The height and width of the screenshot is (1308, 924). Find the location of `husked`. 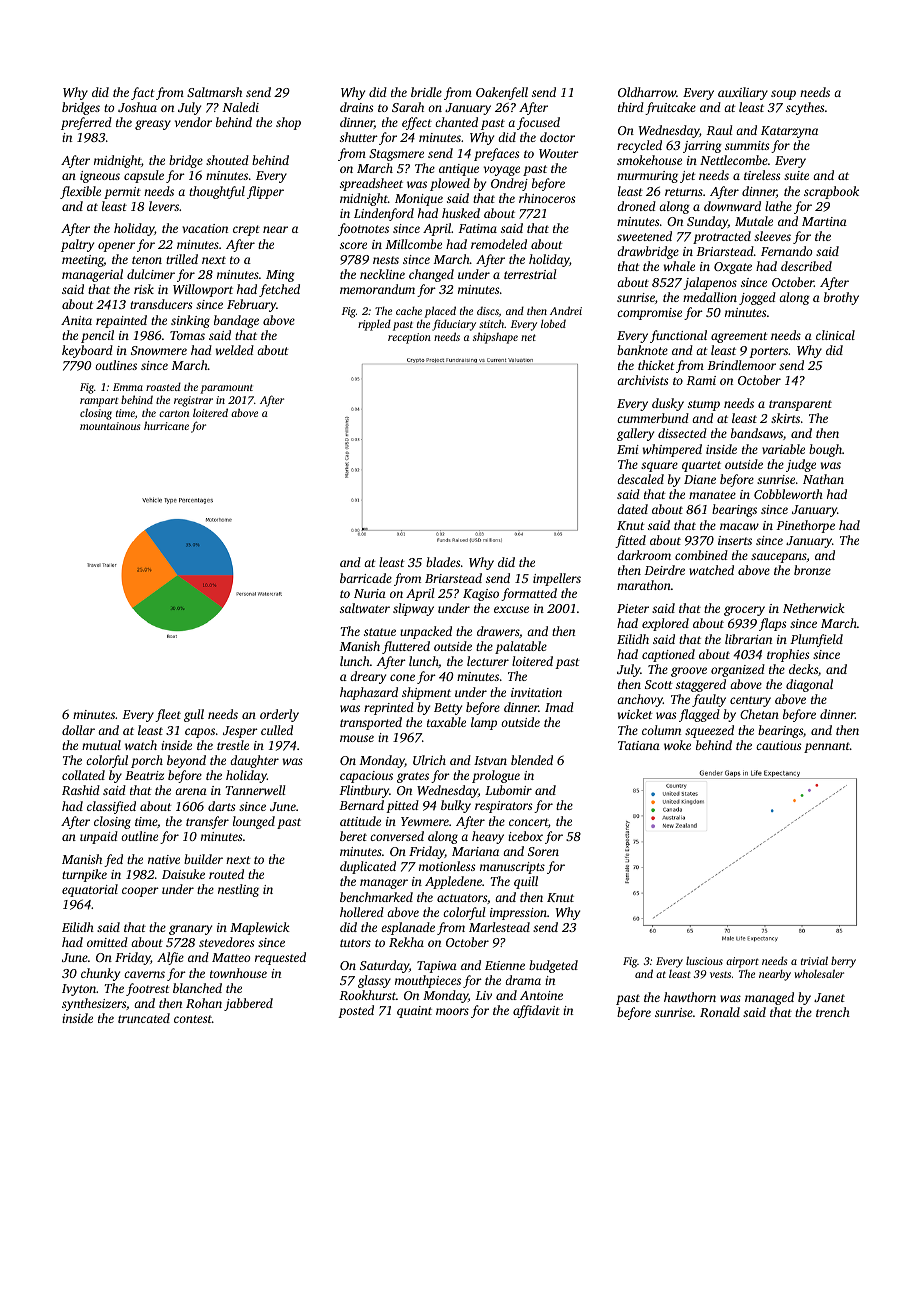

husked is located at coordinates (461, 213).
